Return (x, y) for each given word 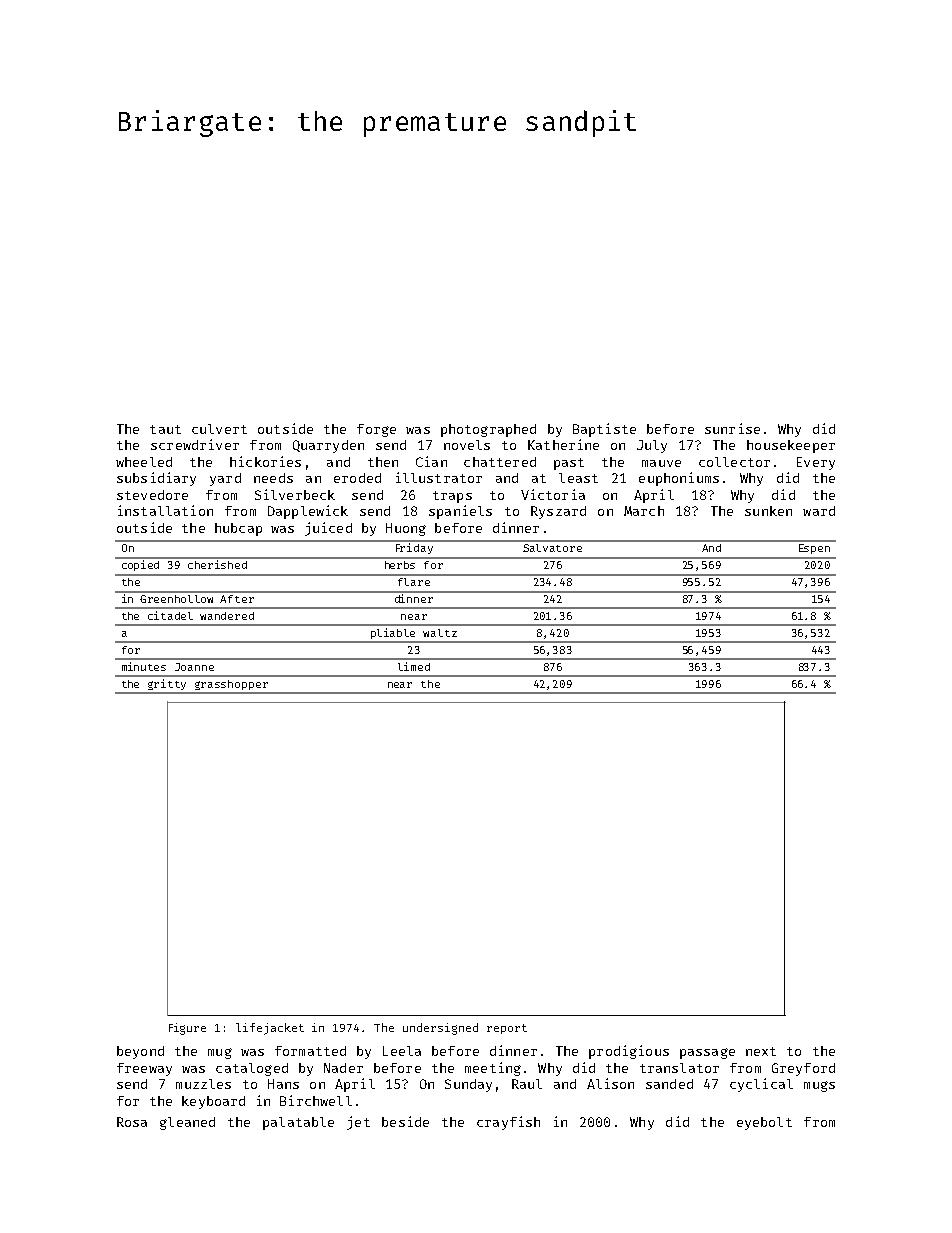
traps (452, 497)
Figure (187, 1029)
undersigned (440, 1029)
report (507, 1029)
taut (165, 429)
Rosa (132, 1122)
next (761, 1051)
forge (376, 430)
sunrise (732, 428)
